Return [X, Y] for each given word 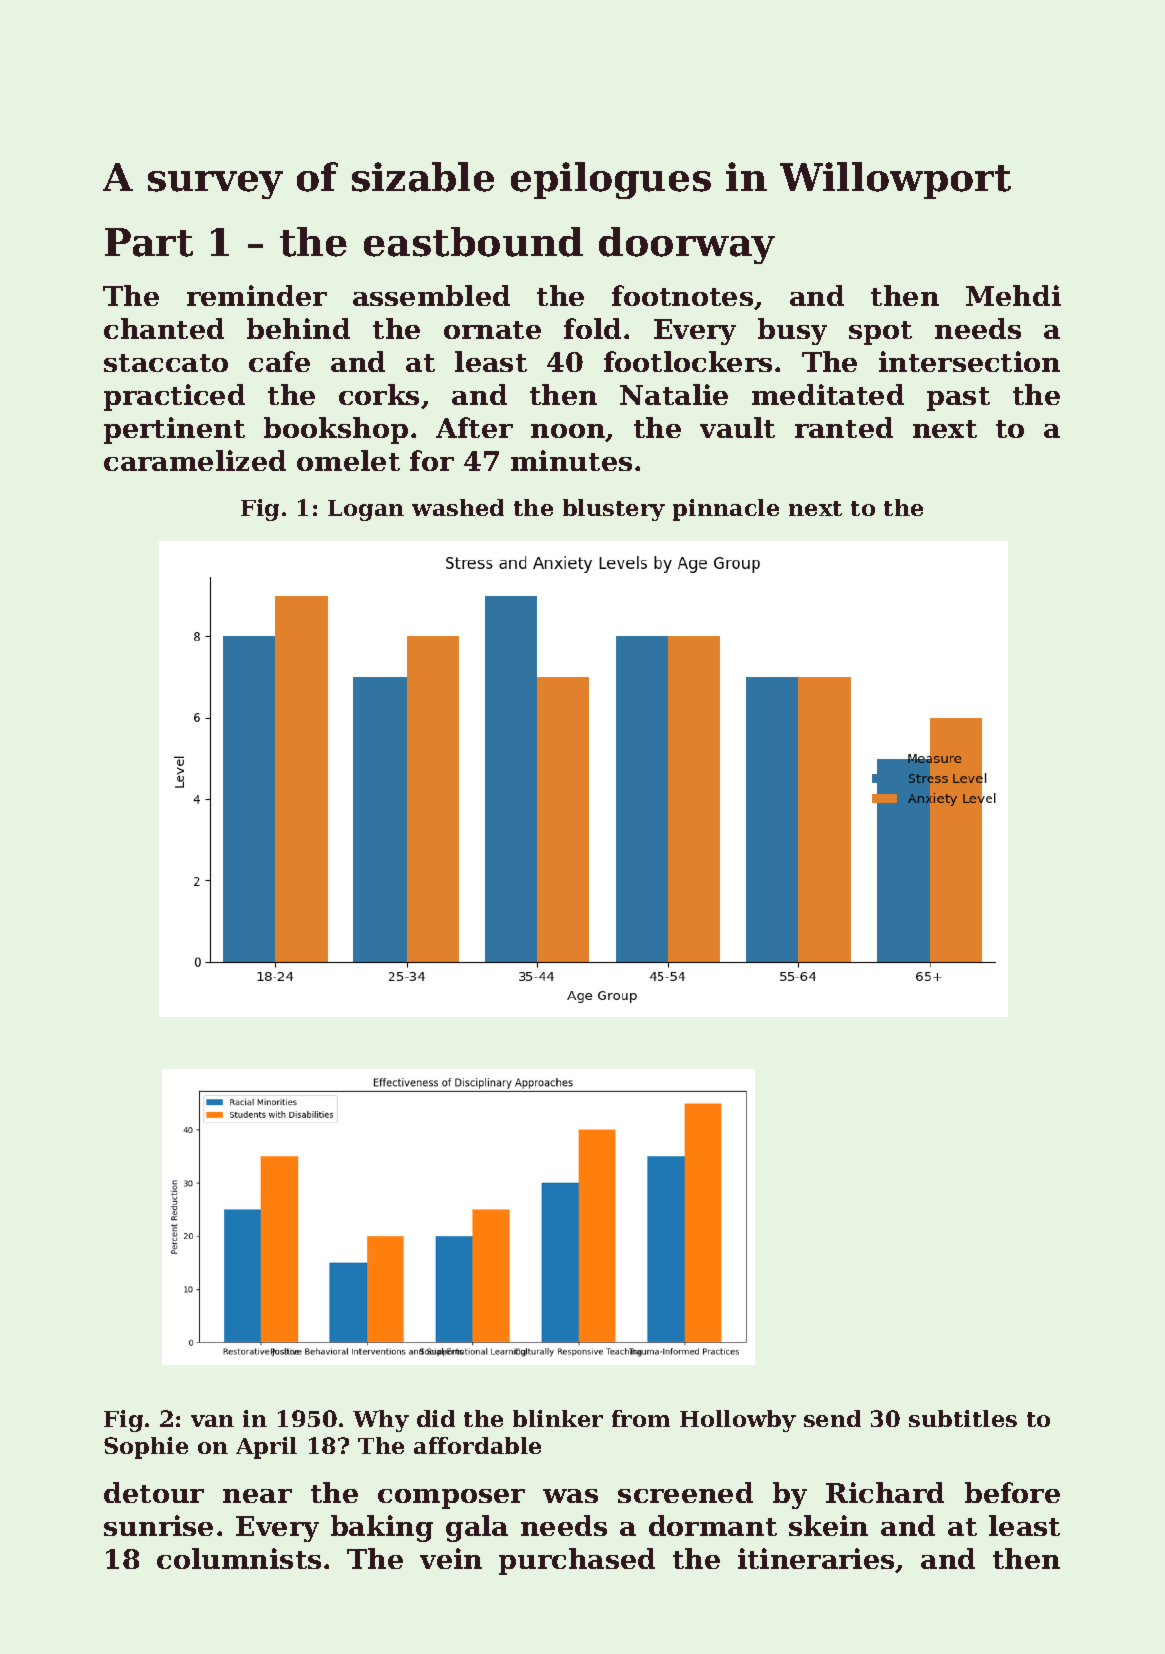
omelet [348, 460]
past [958, 399]
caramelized [195, 460]
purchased [577, 1561]
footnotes [682, 295]
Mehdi [1013, 295]
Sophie [146, 1448]
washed [458, 507]
